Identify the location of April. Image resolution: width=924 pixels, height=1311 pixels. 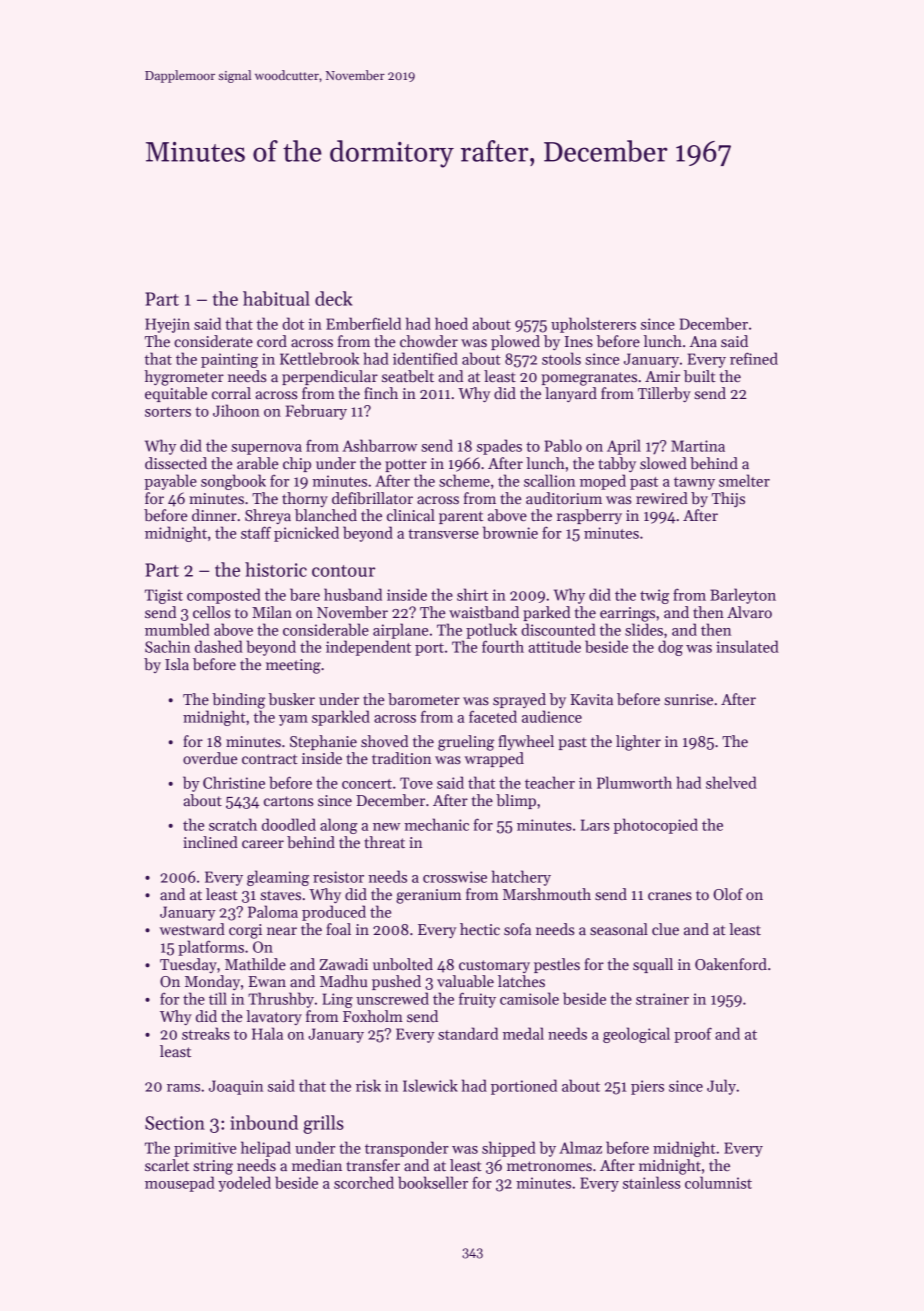
(624, 447).
